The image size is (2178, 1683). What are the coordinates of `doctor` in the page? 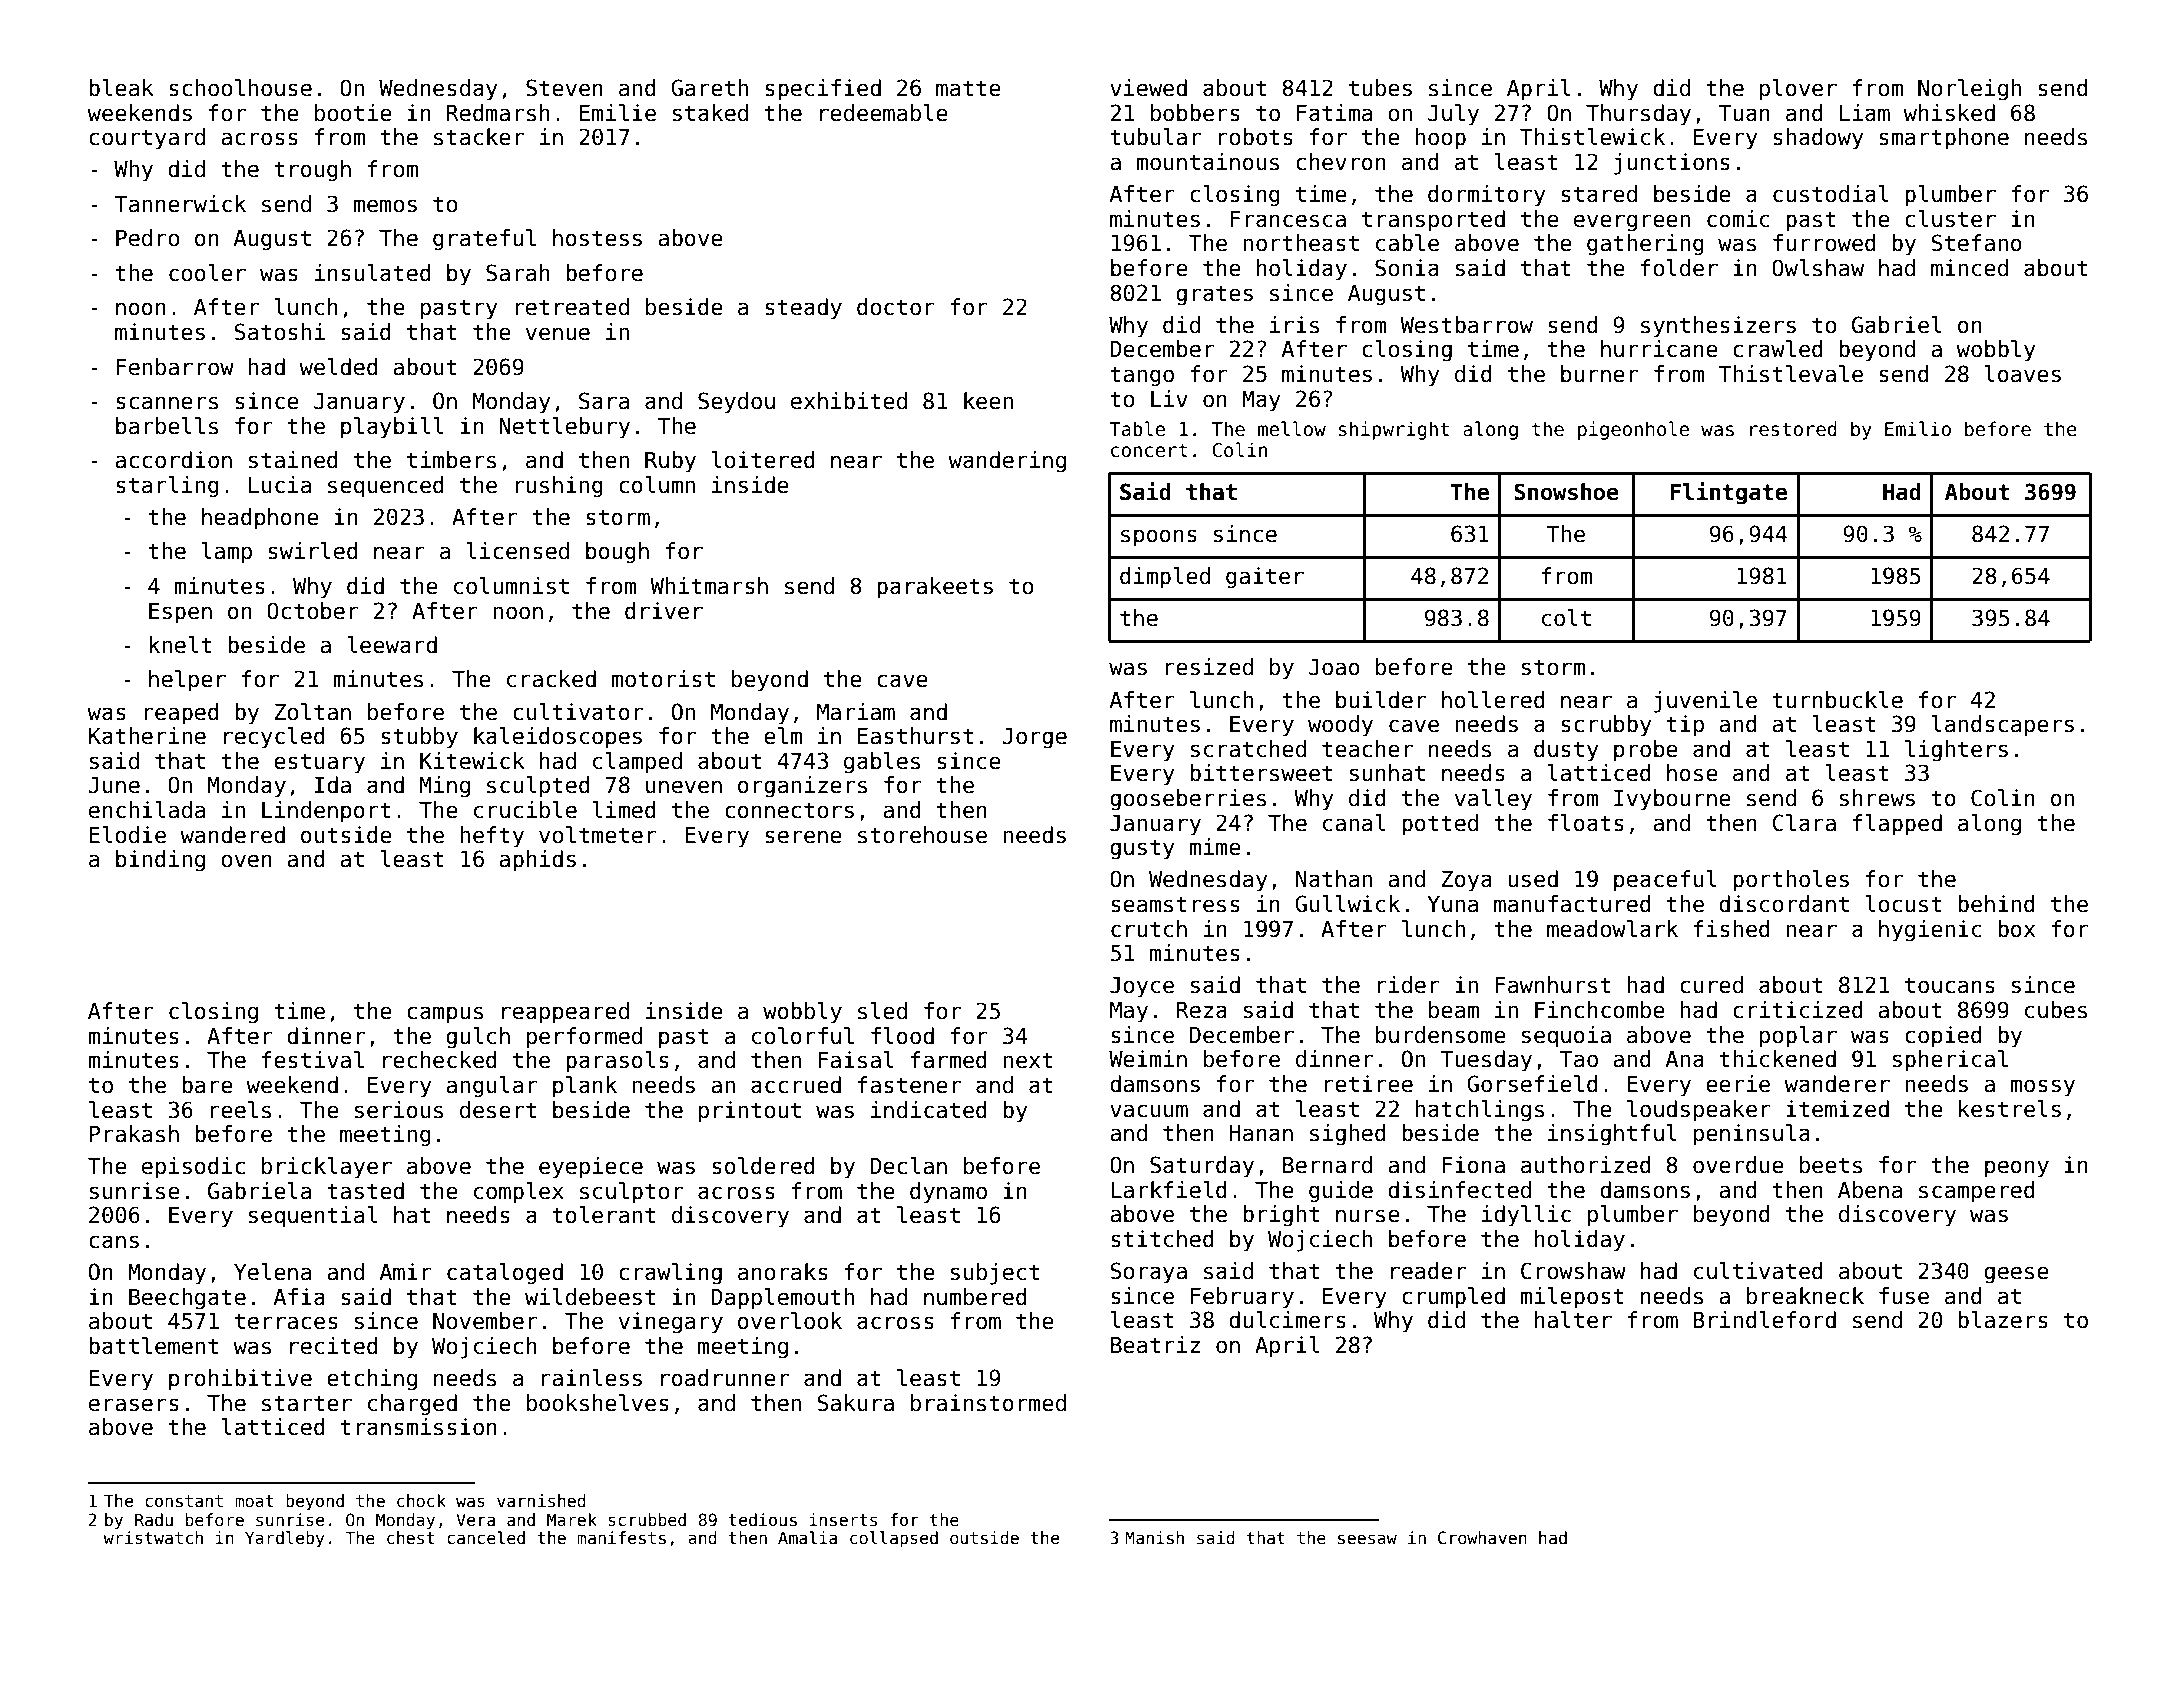 It's located at (896, 307).
